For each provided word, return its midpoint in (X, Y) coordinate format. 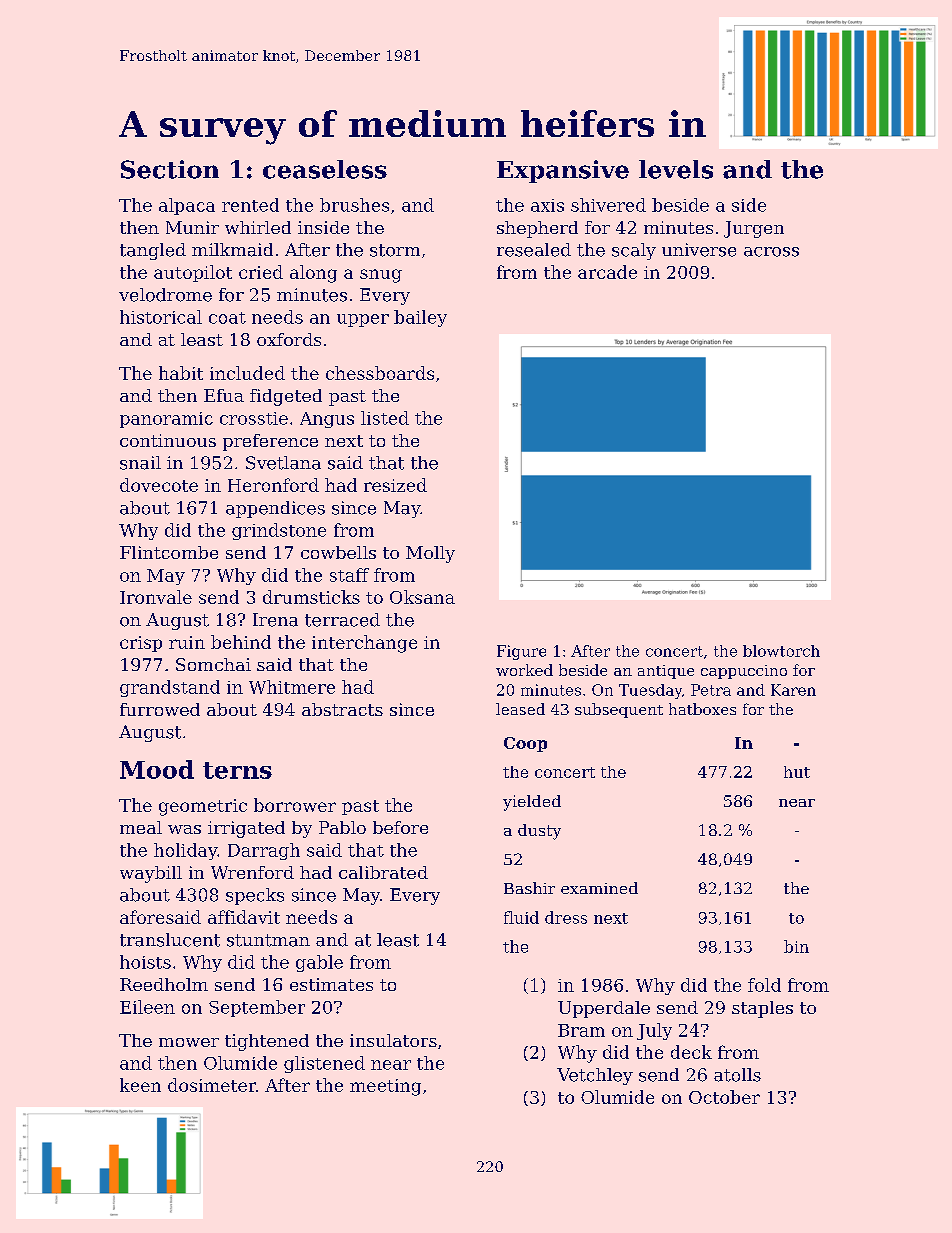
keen (140, 1085)
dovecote (159, 485)
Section (170, 169)
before (400, 827)
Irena (275, 620)
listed (385, 418)
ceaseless (325, 169)
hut (797, 772)
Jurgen (754, 229)
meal (141, 827)
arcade (607, 272)
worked (524, 670)
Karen (793, 690)
